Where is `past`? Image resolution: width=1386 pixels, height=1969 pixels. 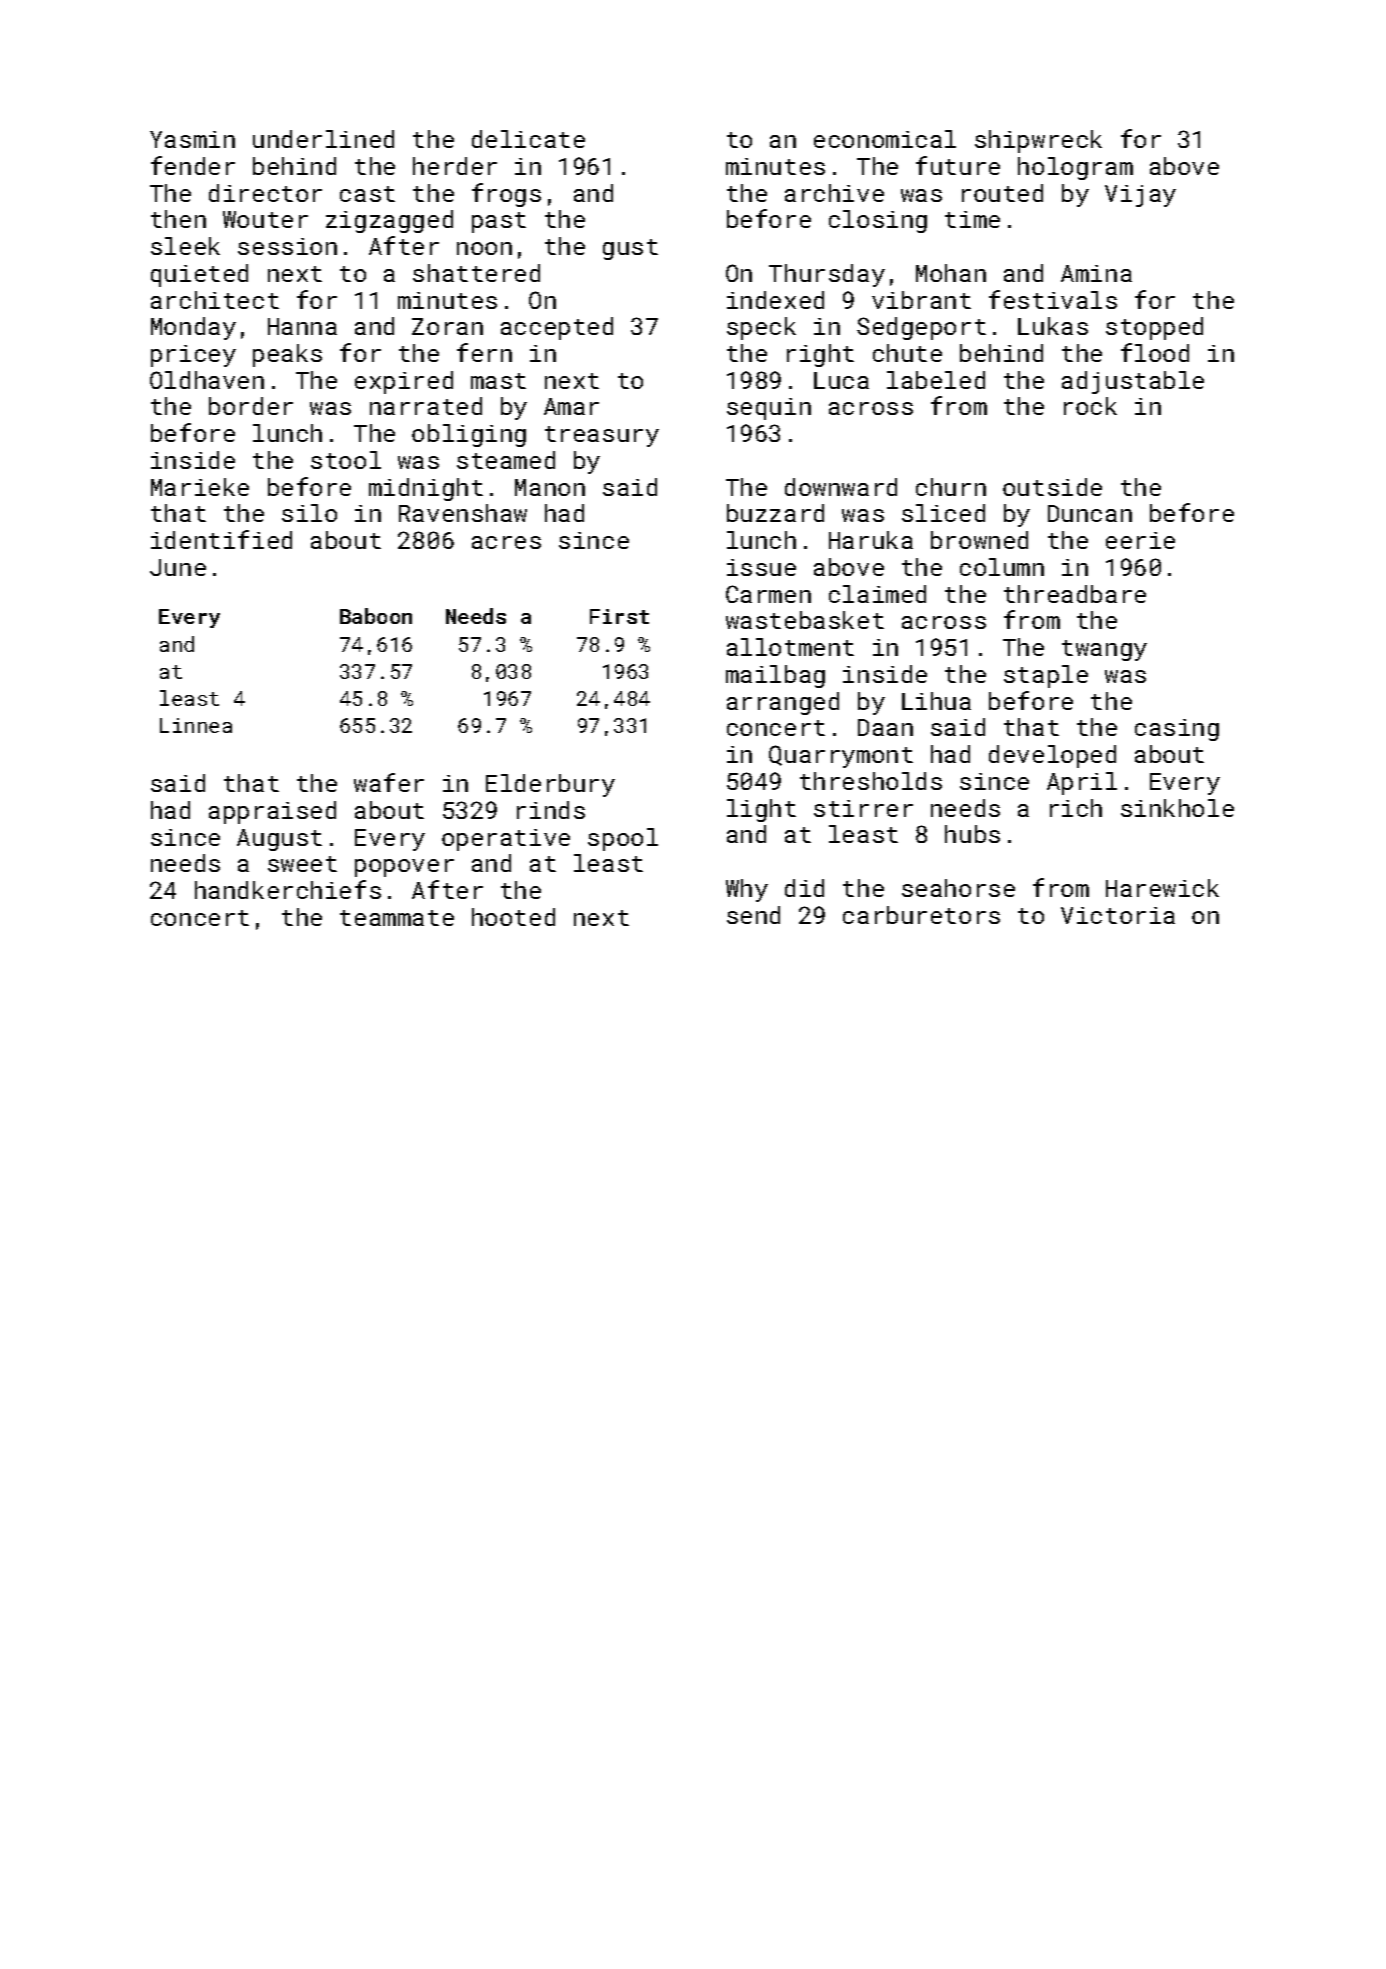 past is located at coordinates (499, 222).
